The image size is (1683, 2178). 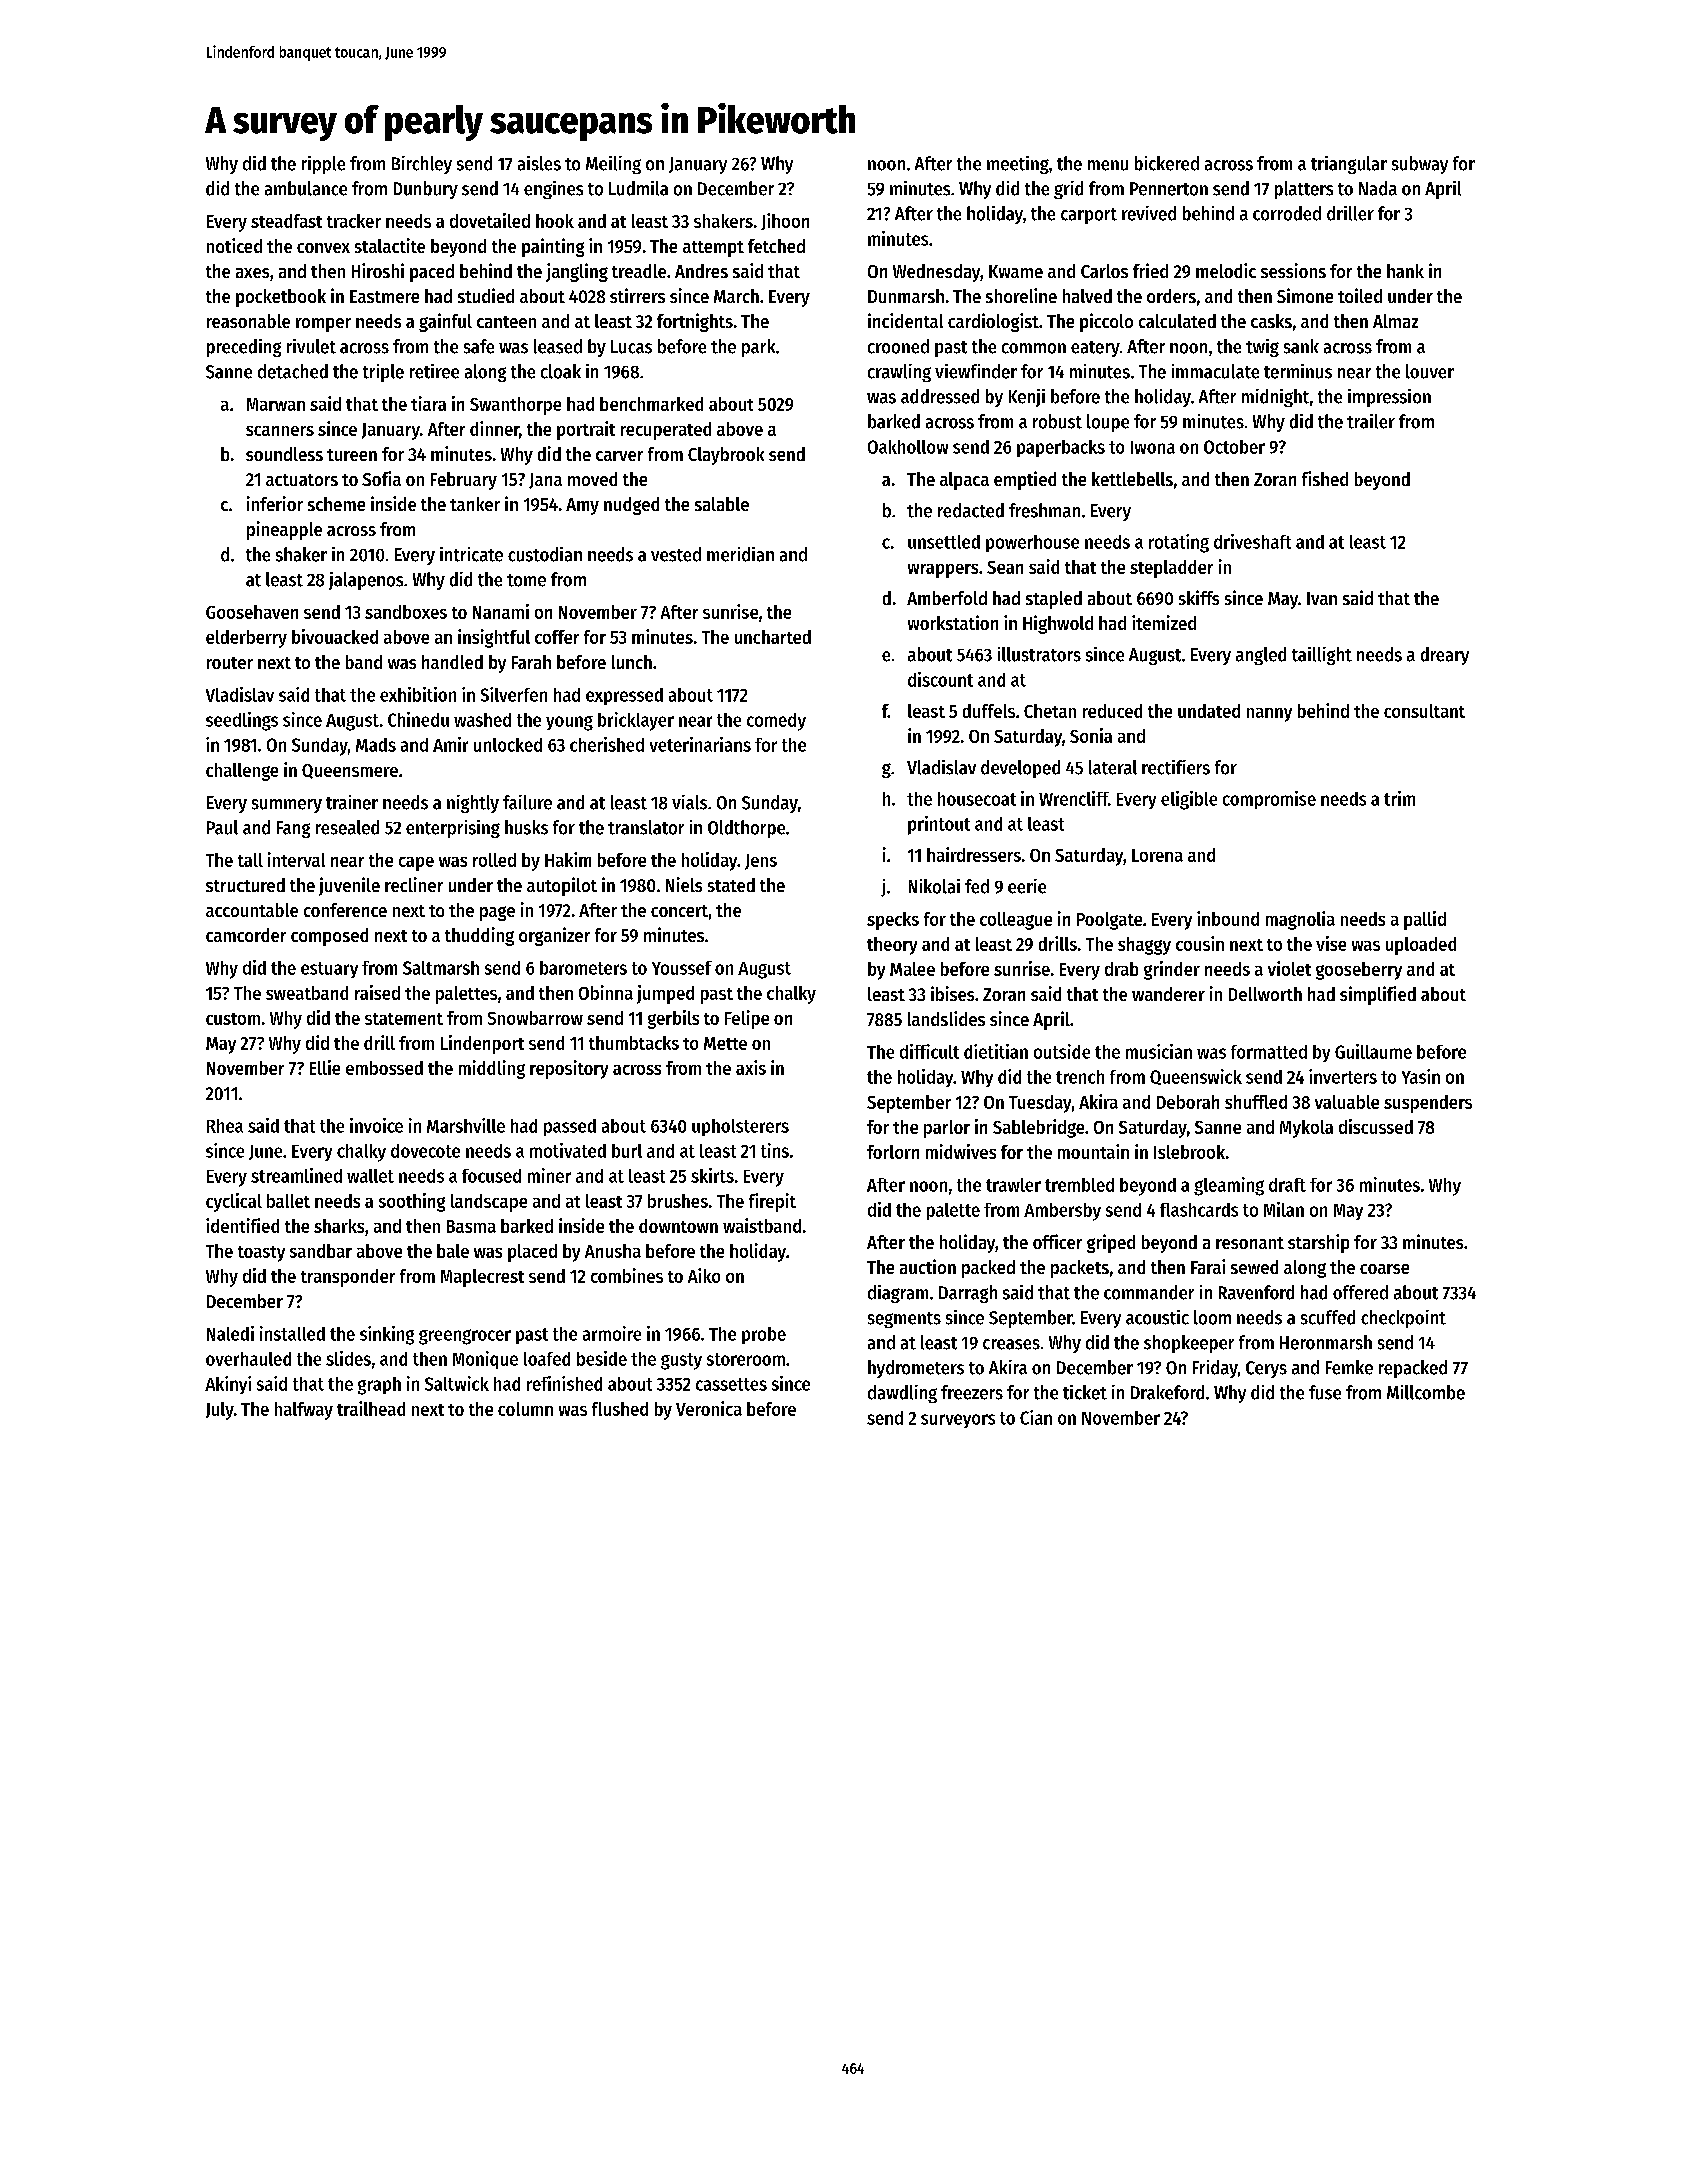 What do you see at coordinates (275, 503) in the screenshot?
I see `inferior` at bounding box center [275, 503].
